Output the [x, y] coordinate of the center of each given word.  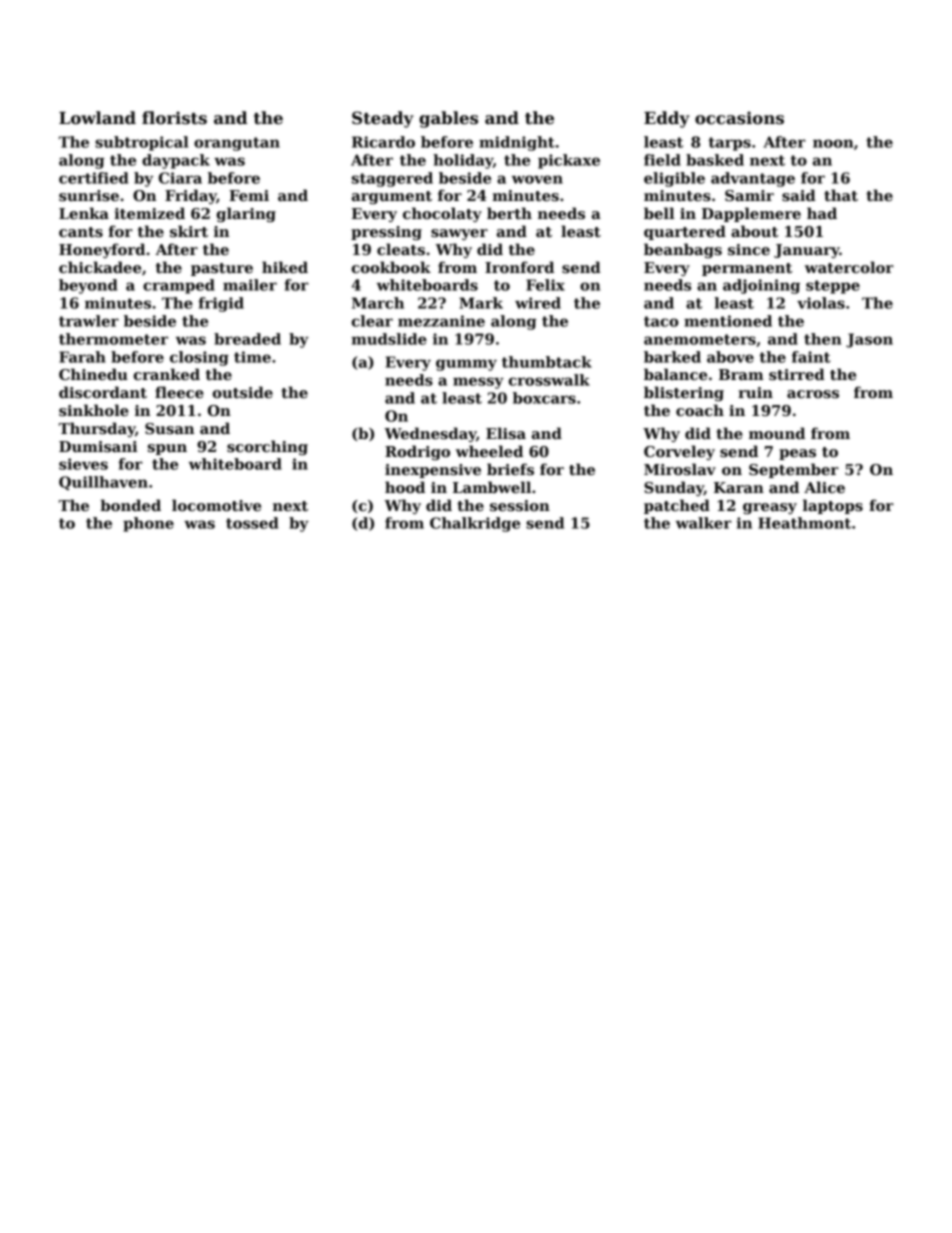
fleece [179, 392]
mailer [250, 285]
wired [538, 303]
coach [700, 410]
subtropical [141, 143]
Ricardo [383, 142]
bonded [130, 505]
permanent [747, 269]
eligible [674, 179]
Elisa [506, 433]
